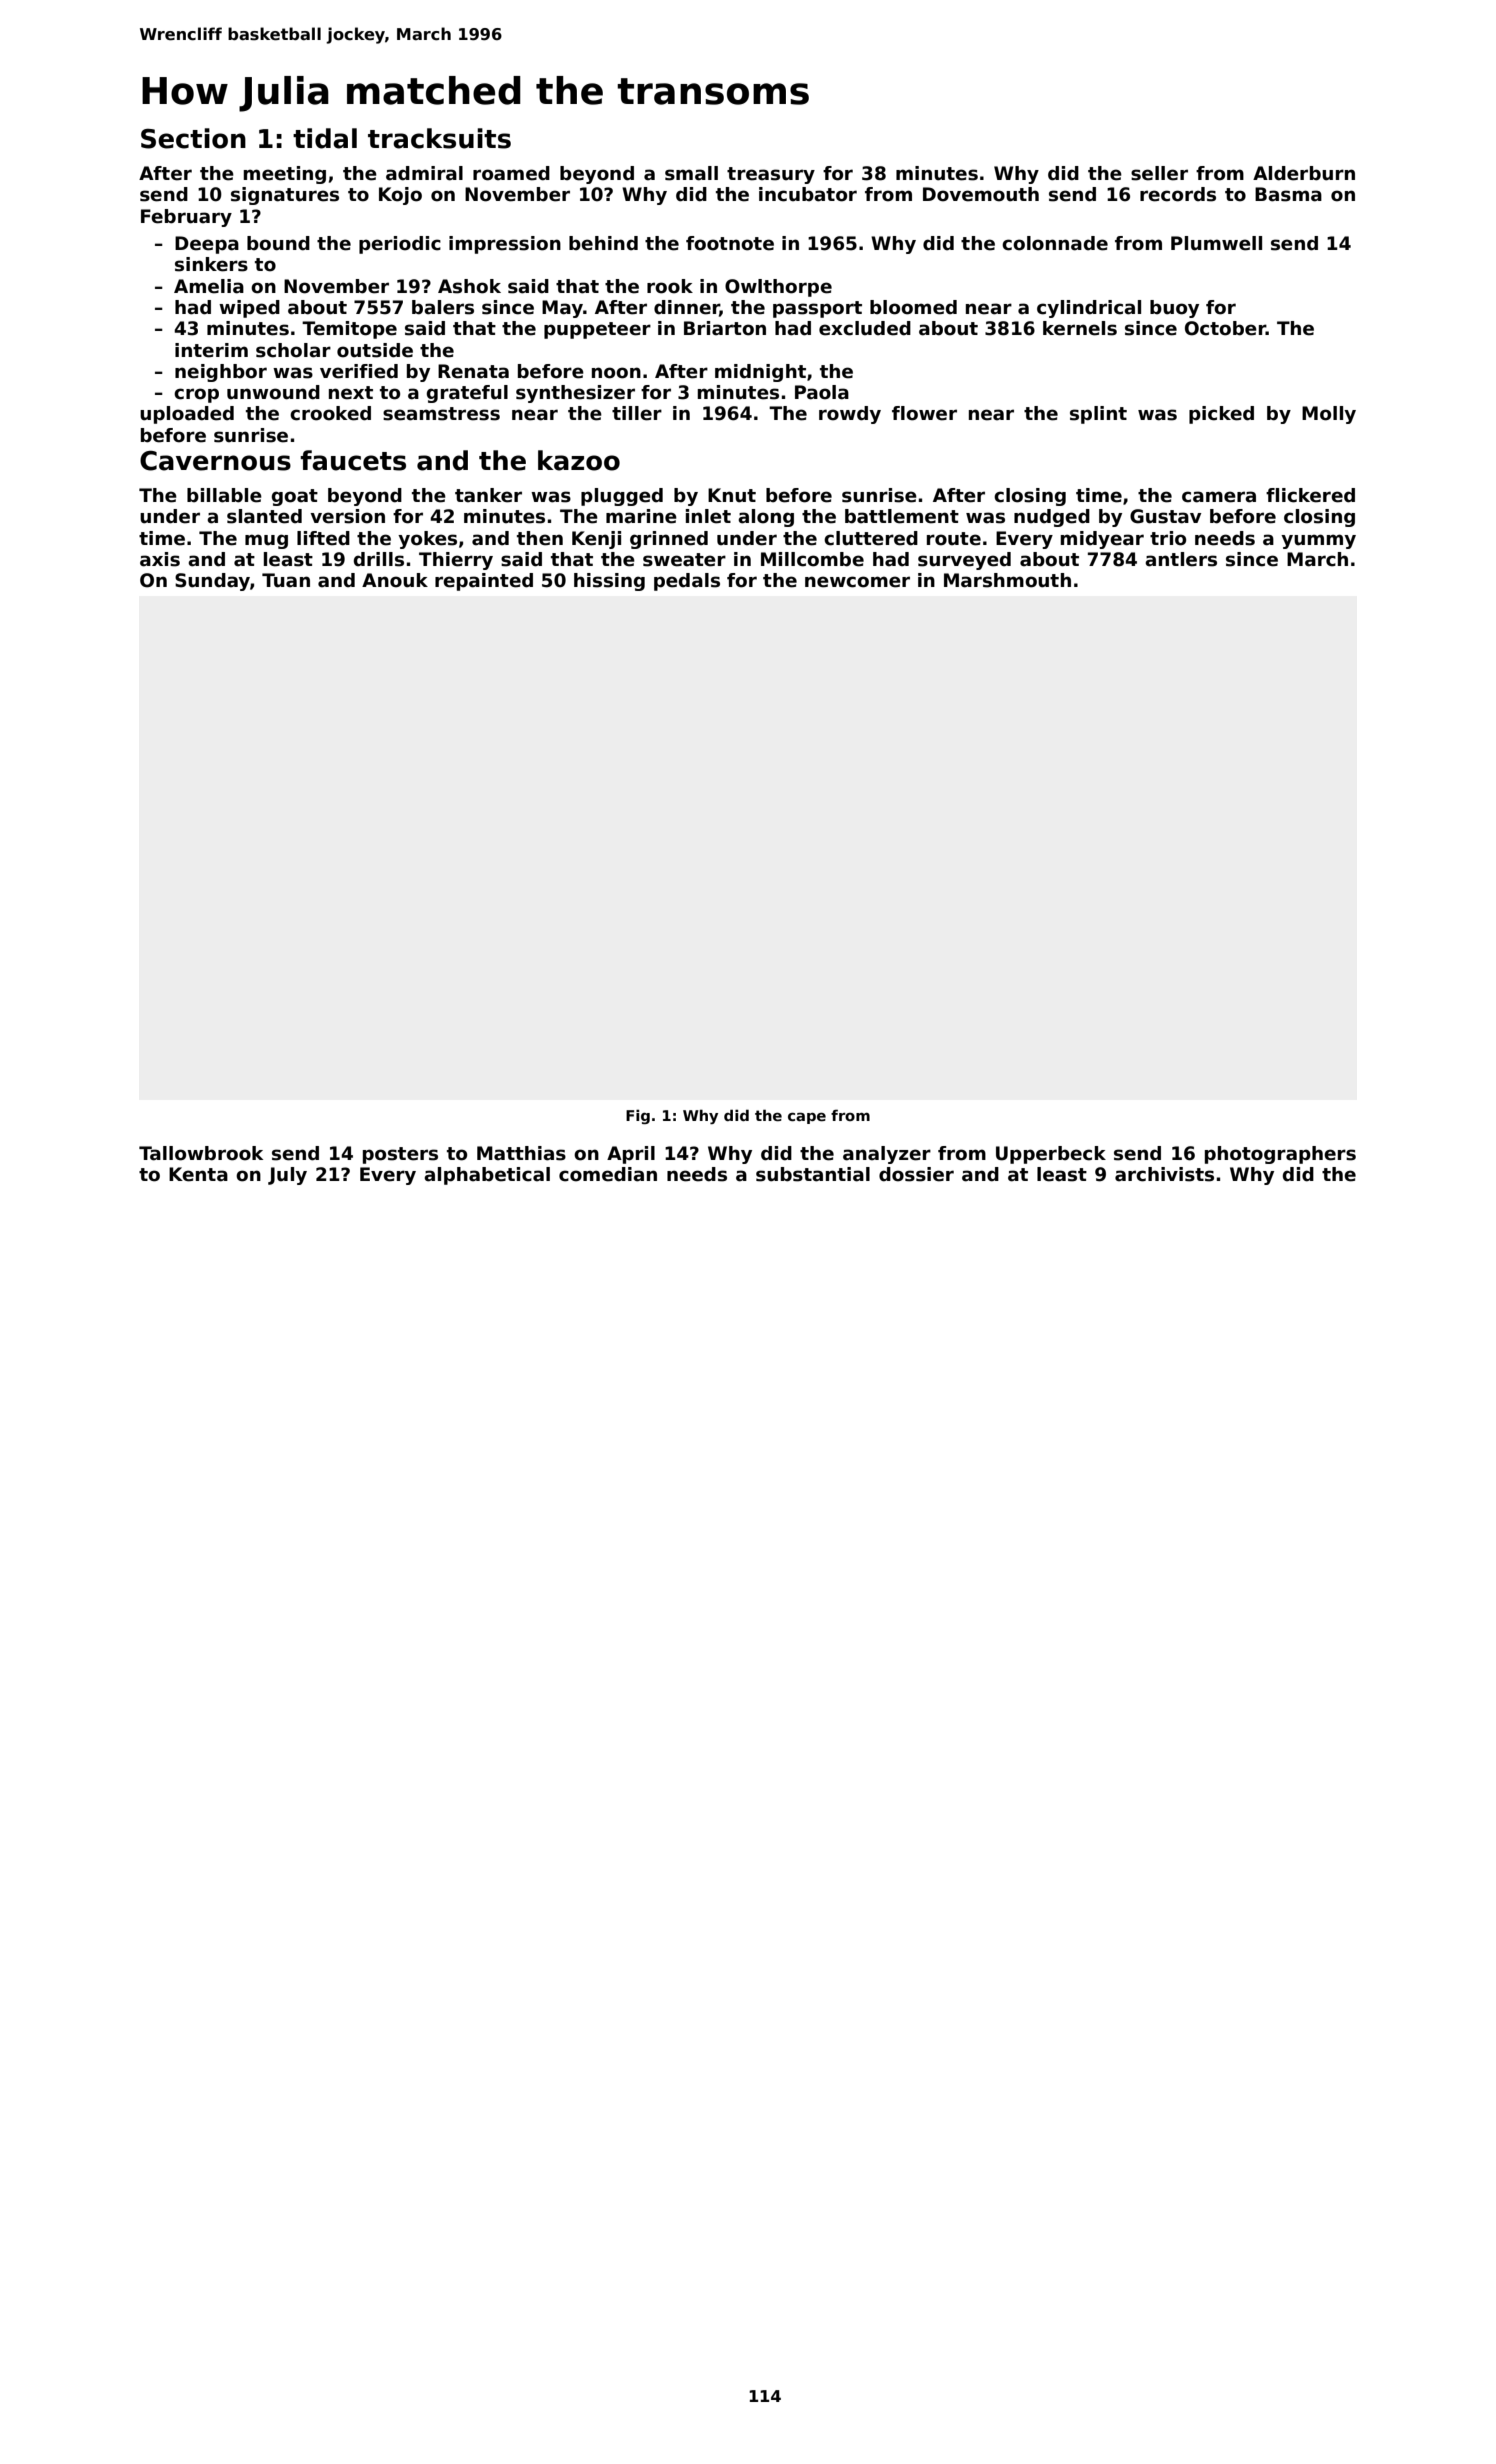  Describe the element at coordinates (1280, 1155) in the image. I see `photographers` at that location.
